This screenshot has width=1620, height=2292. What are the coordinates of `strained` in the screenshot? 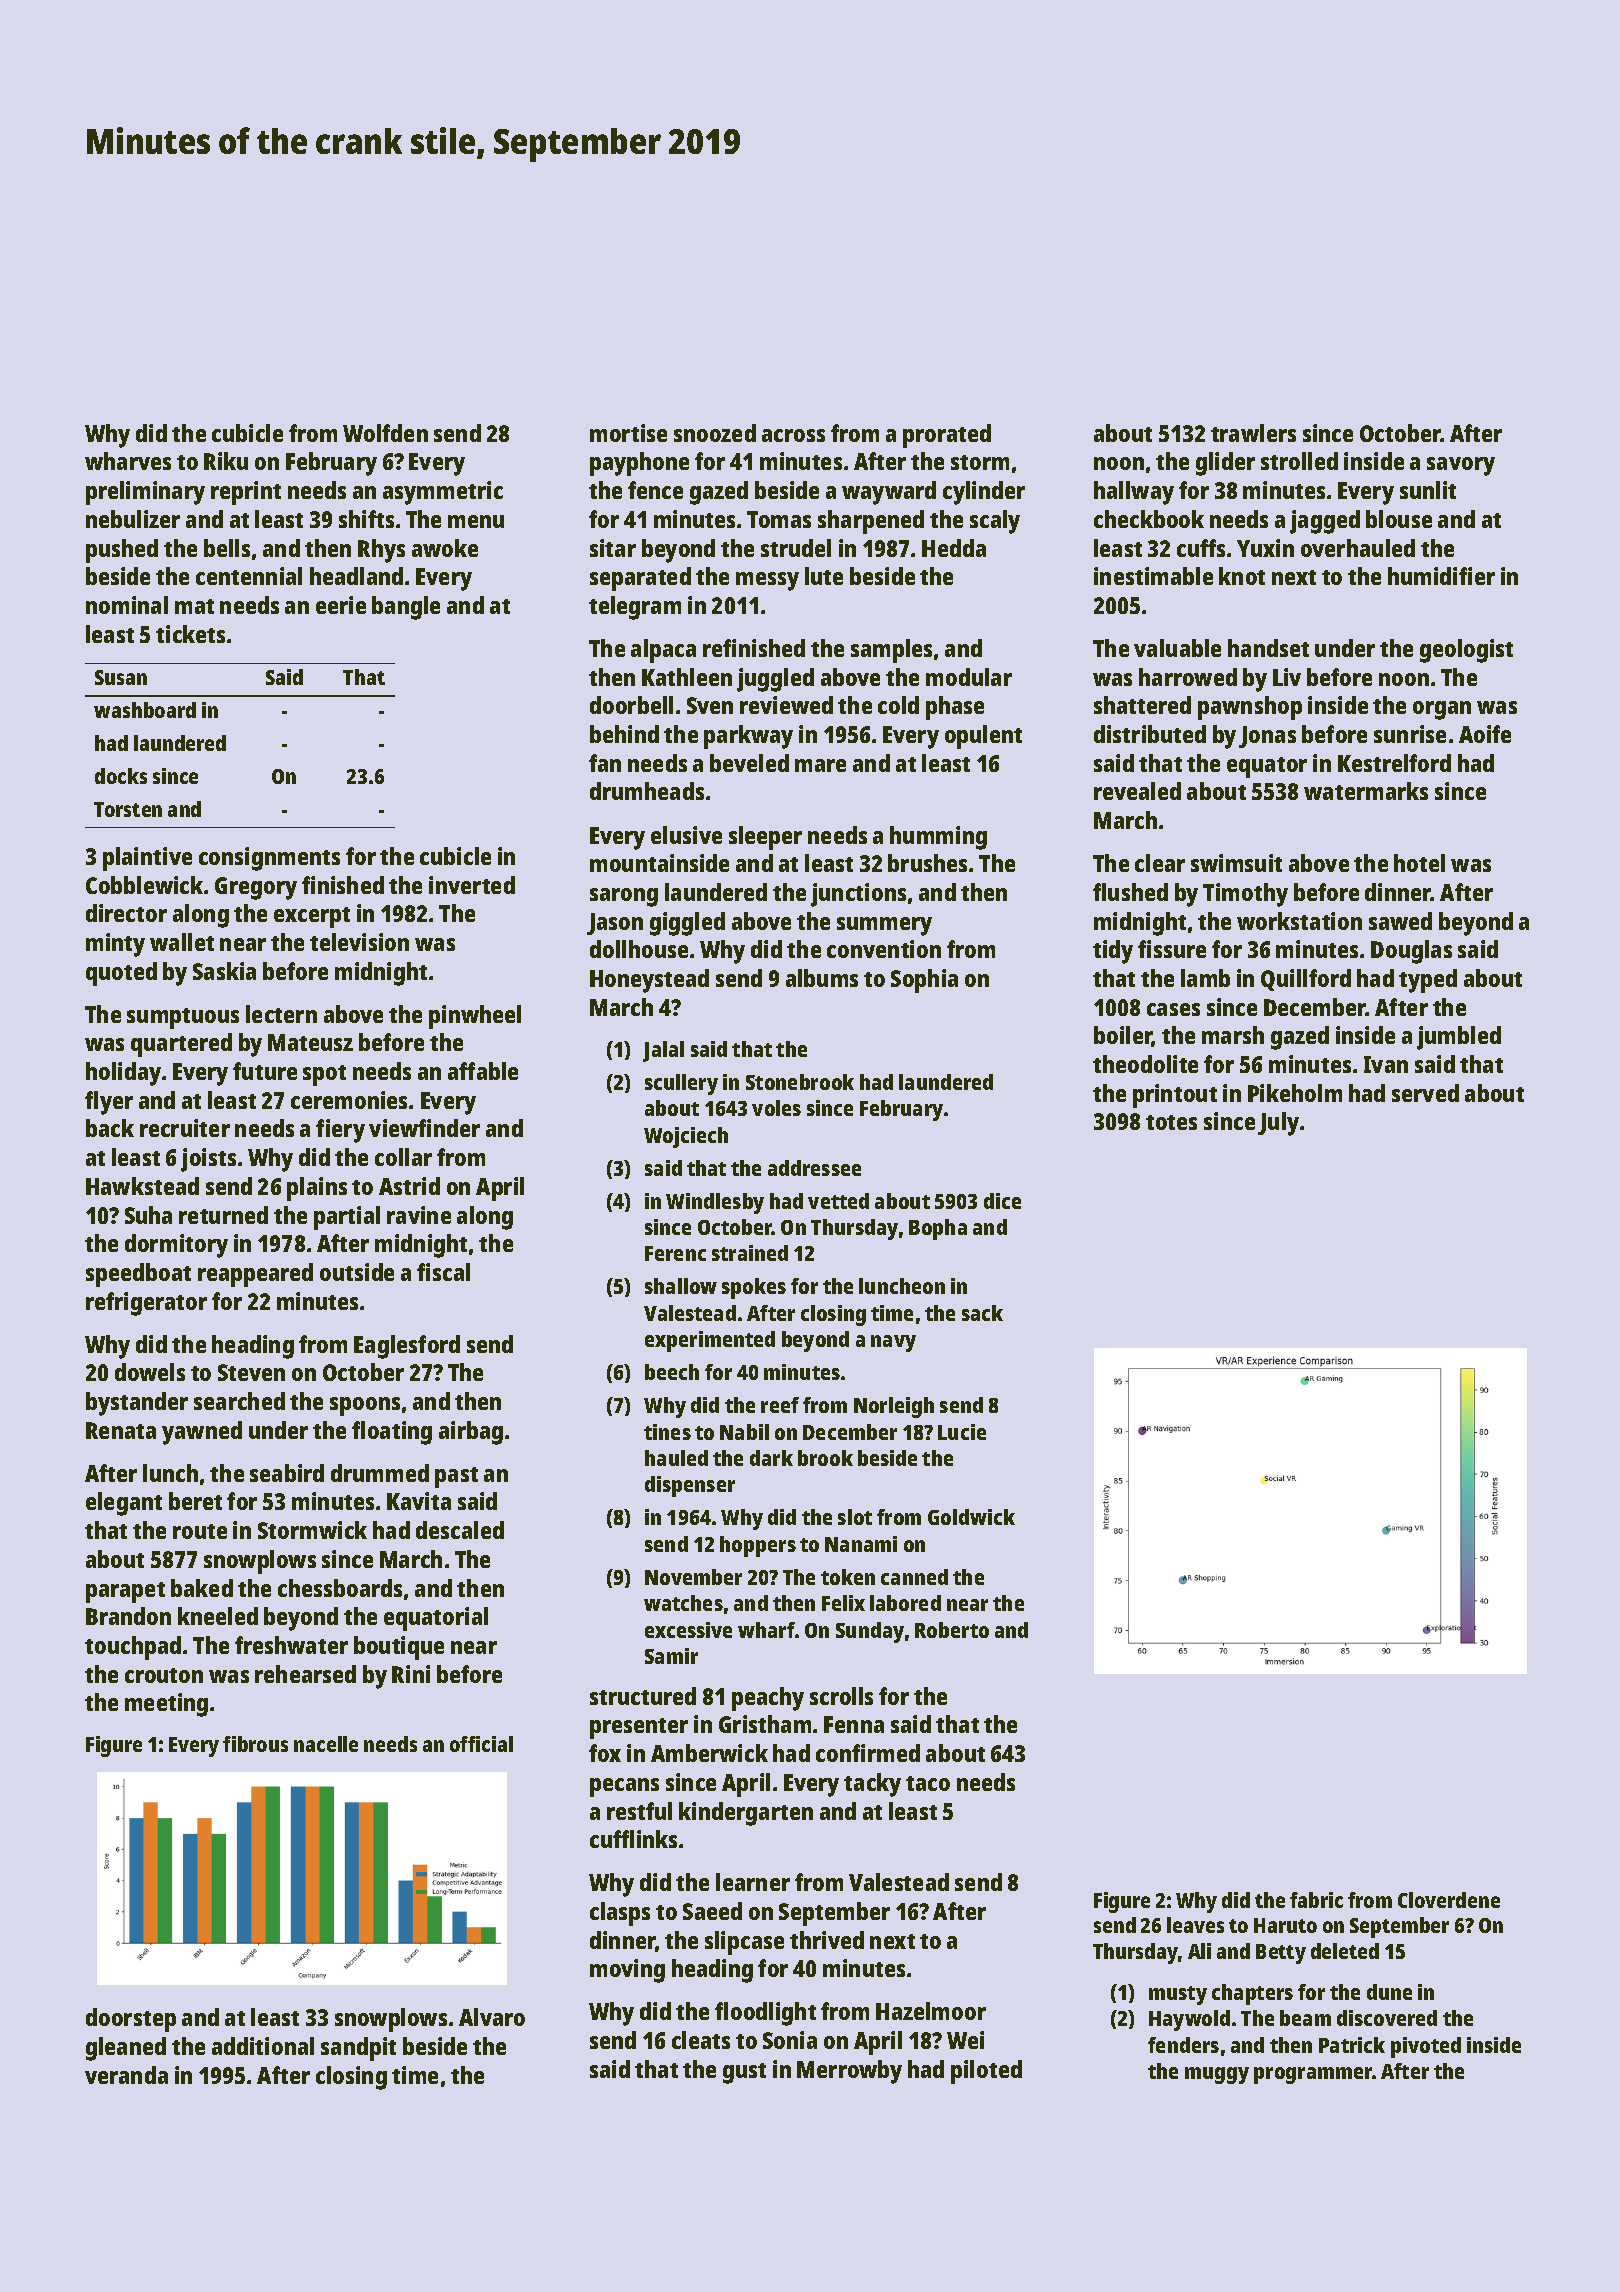 It's located at (750, 1253).
